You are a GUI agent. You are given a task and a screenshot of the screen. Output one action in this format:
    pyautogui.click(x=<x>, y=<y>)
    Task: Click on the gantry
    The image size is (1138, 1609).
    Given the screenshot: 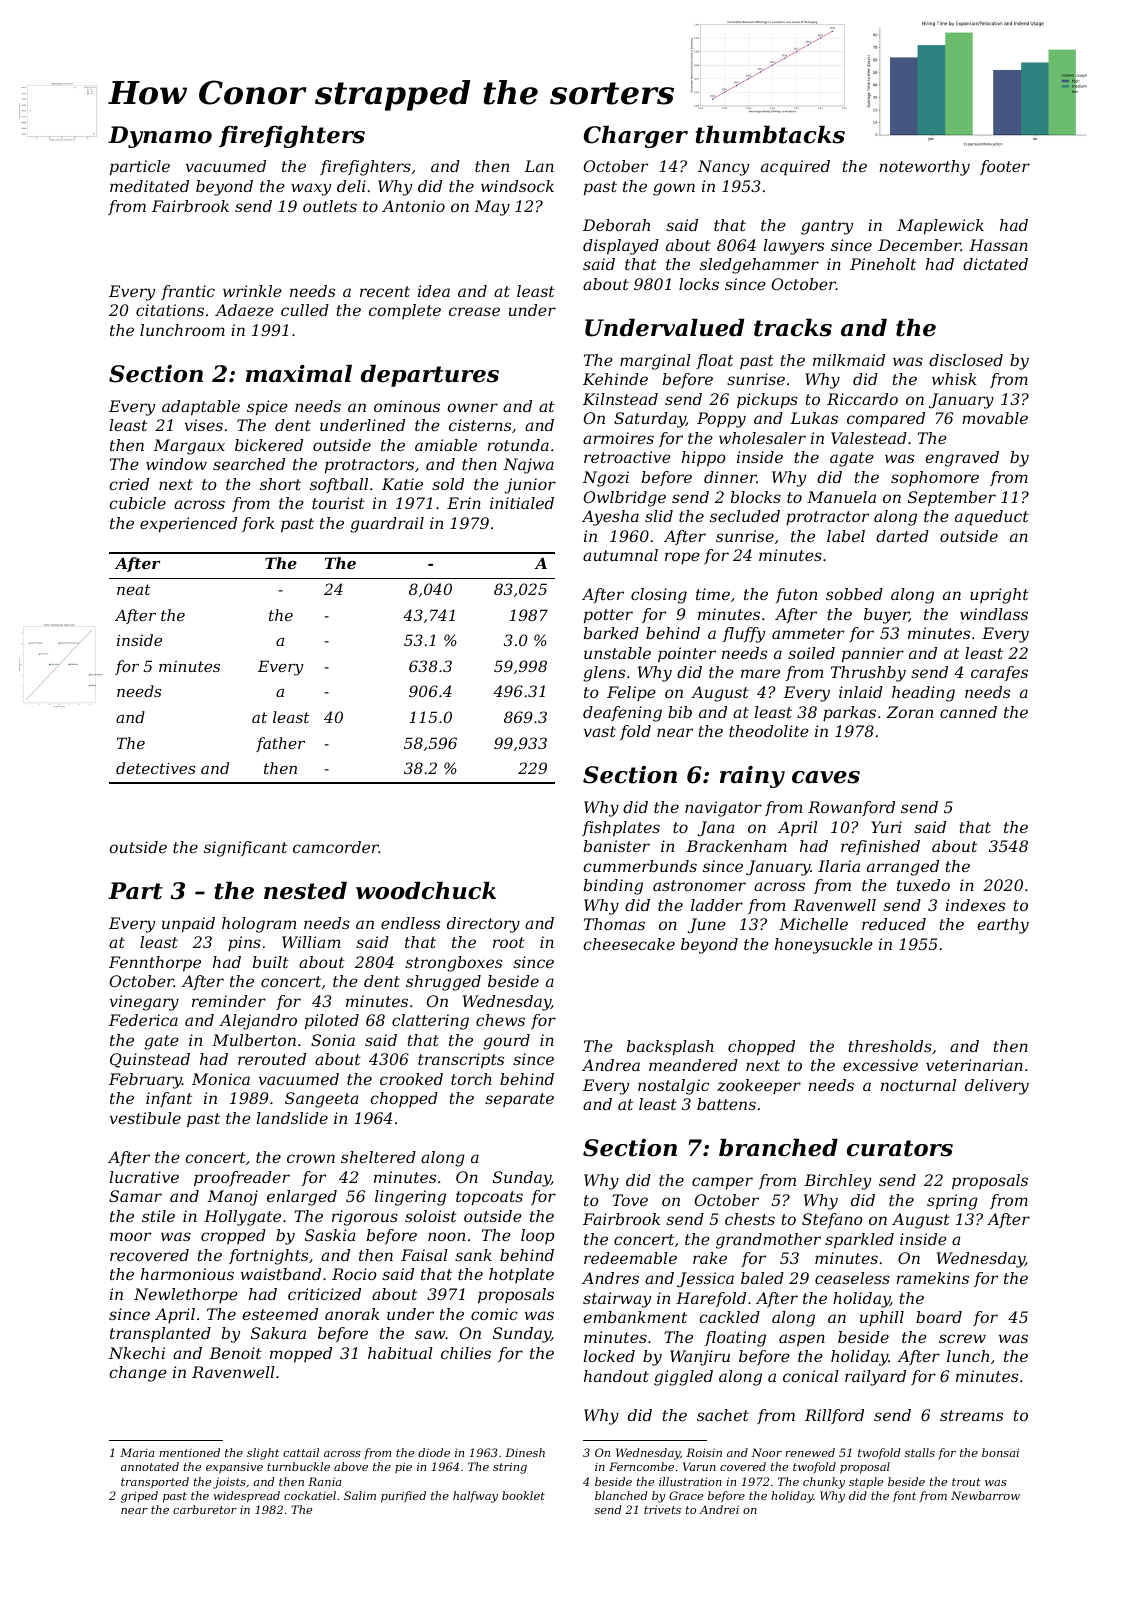 What is the action you would take?
    pyautogui.click(x=827, y=227)
